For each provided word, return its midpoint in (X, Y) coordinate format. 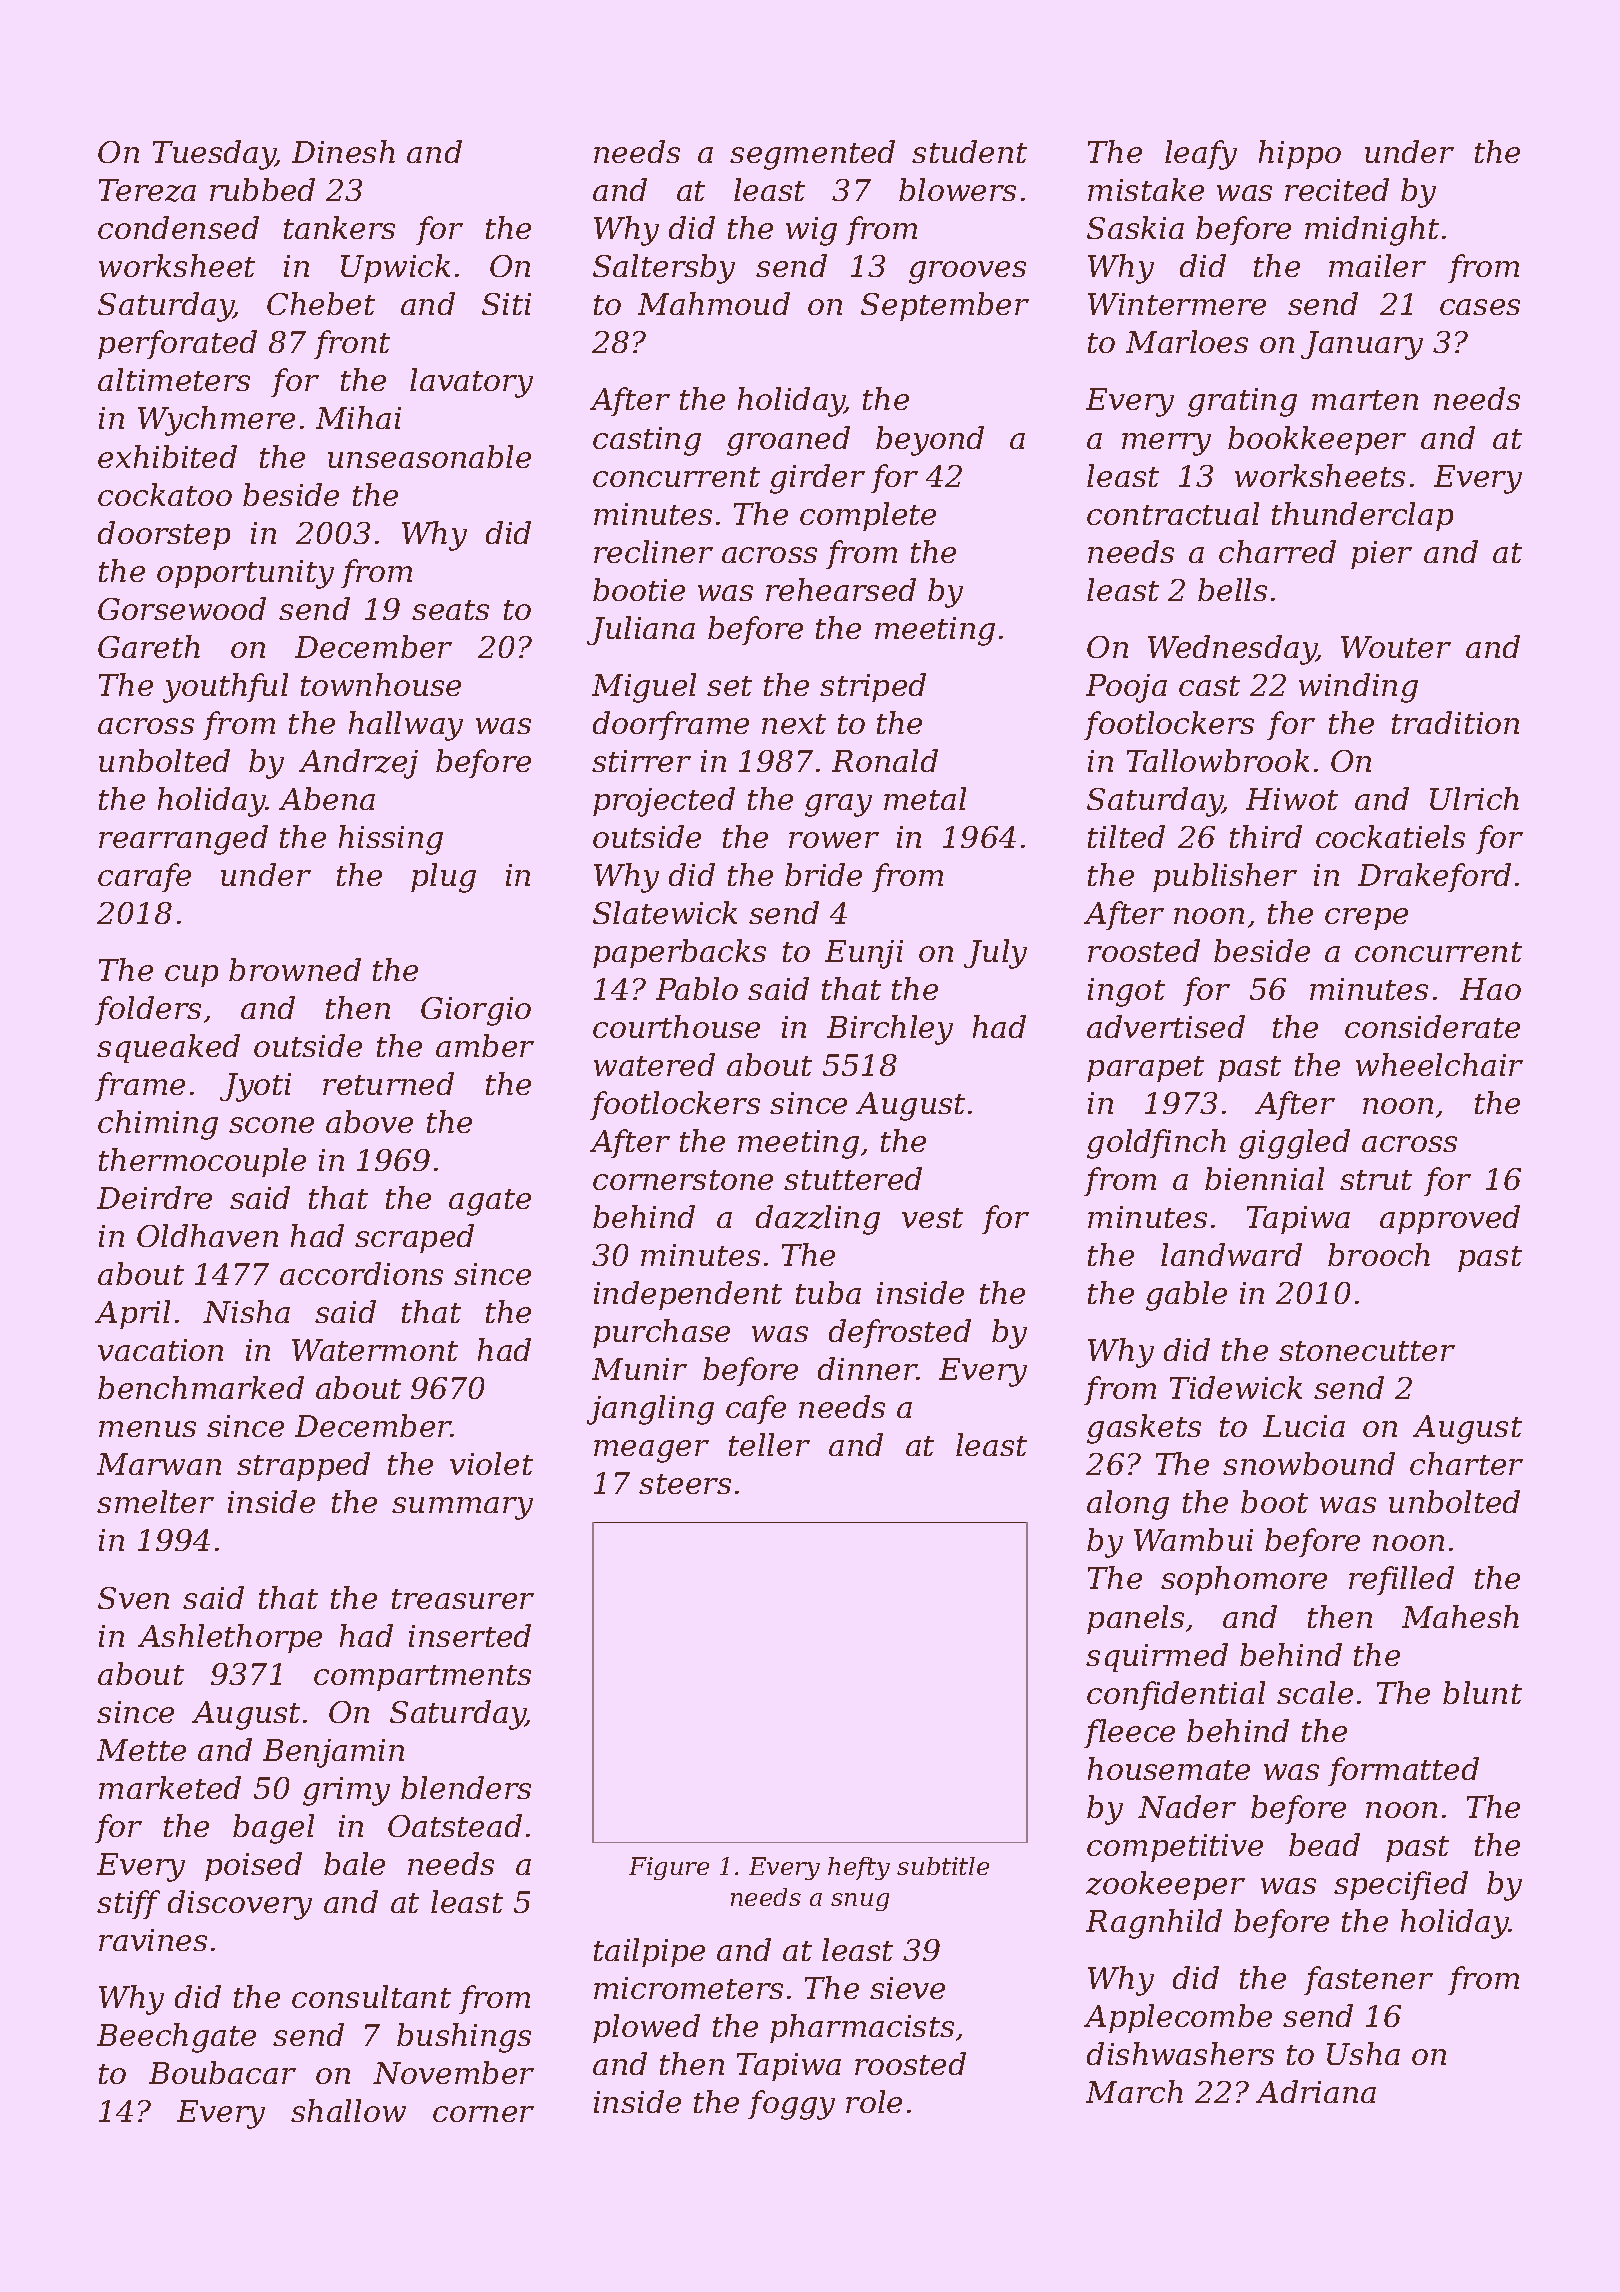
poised (253, 1866)
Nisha (246, 1311)
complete (868, 516)
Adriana (1316, 2091)
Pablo (697, 988)
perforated (177, 344)
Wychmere (216, 421)
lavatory (471, 383)
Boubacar (222, 2072)
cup (191, 976)
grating (1242, 402)
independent (688, 1295)
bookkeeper (1317, 440)
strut (1376, 1180)
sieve (907, 1988)
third (1266, 836)
